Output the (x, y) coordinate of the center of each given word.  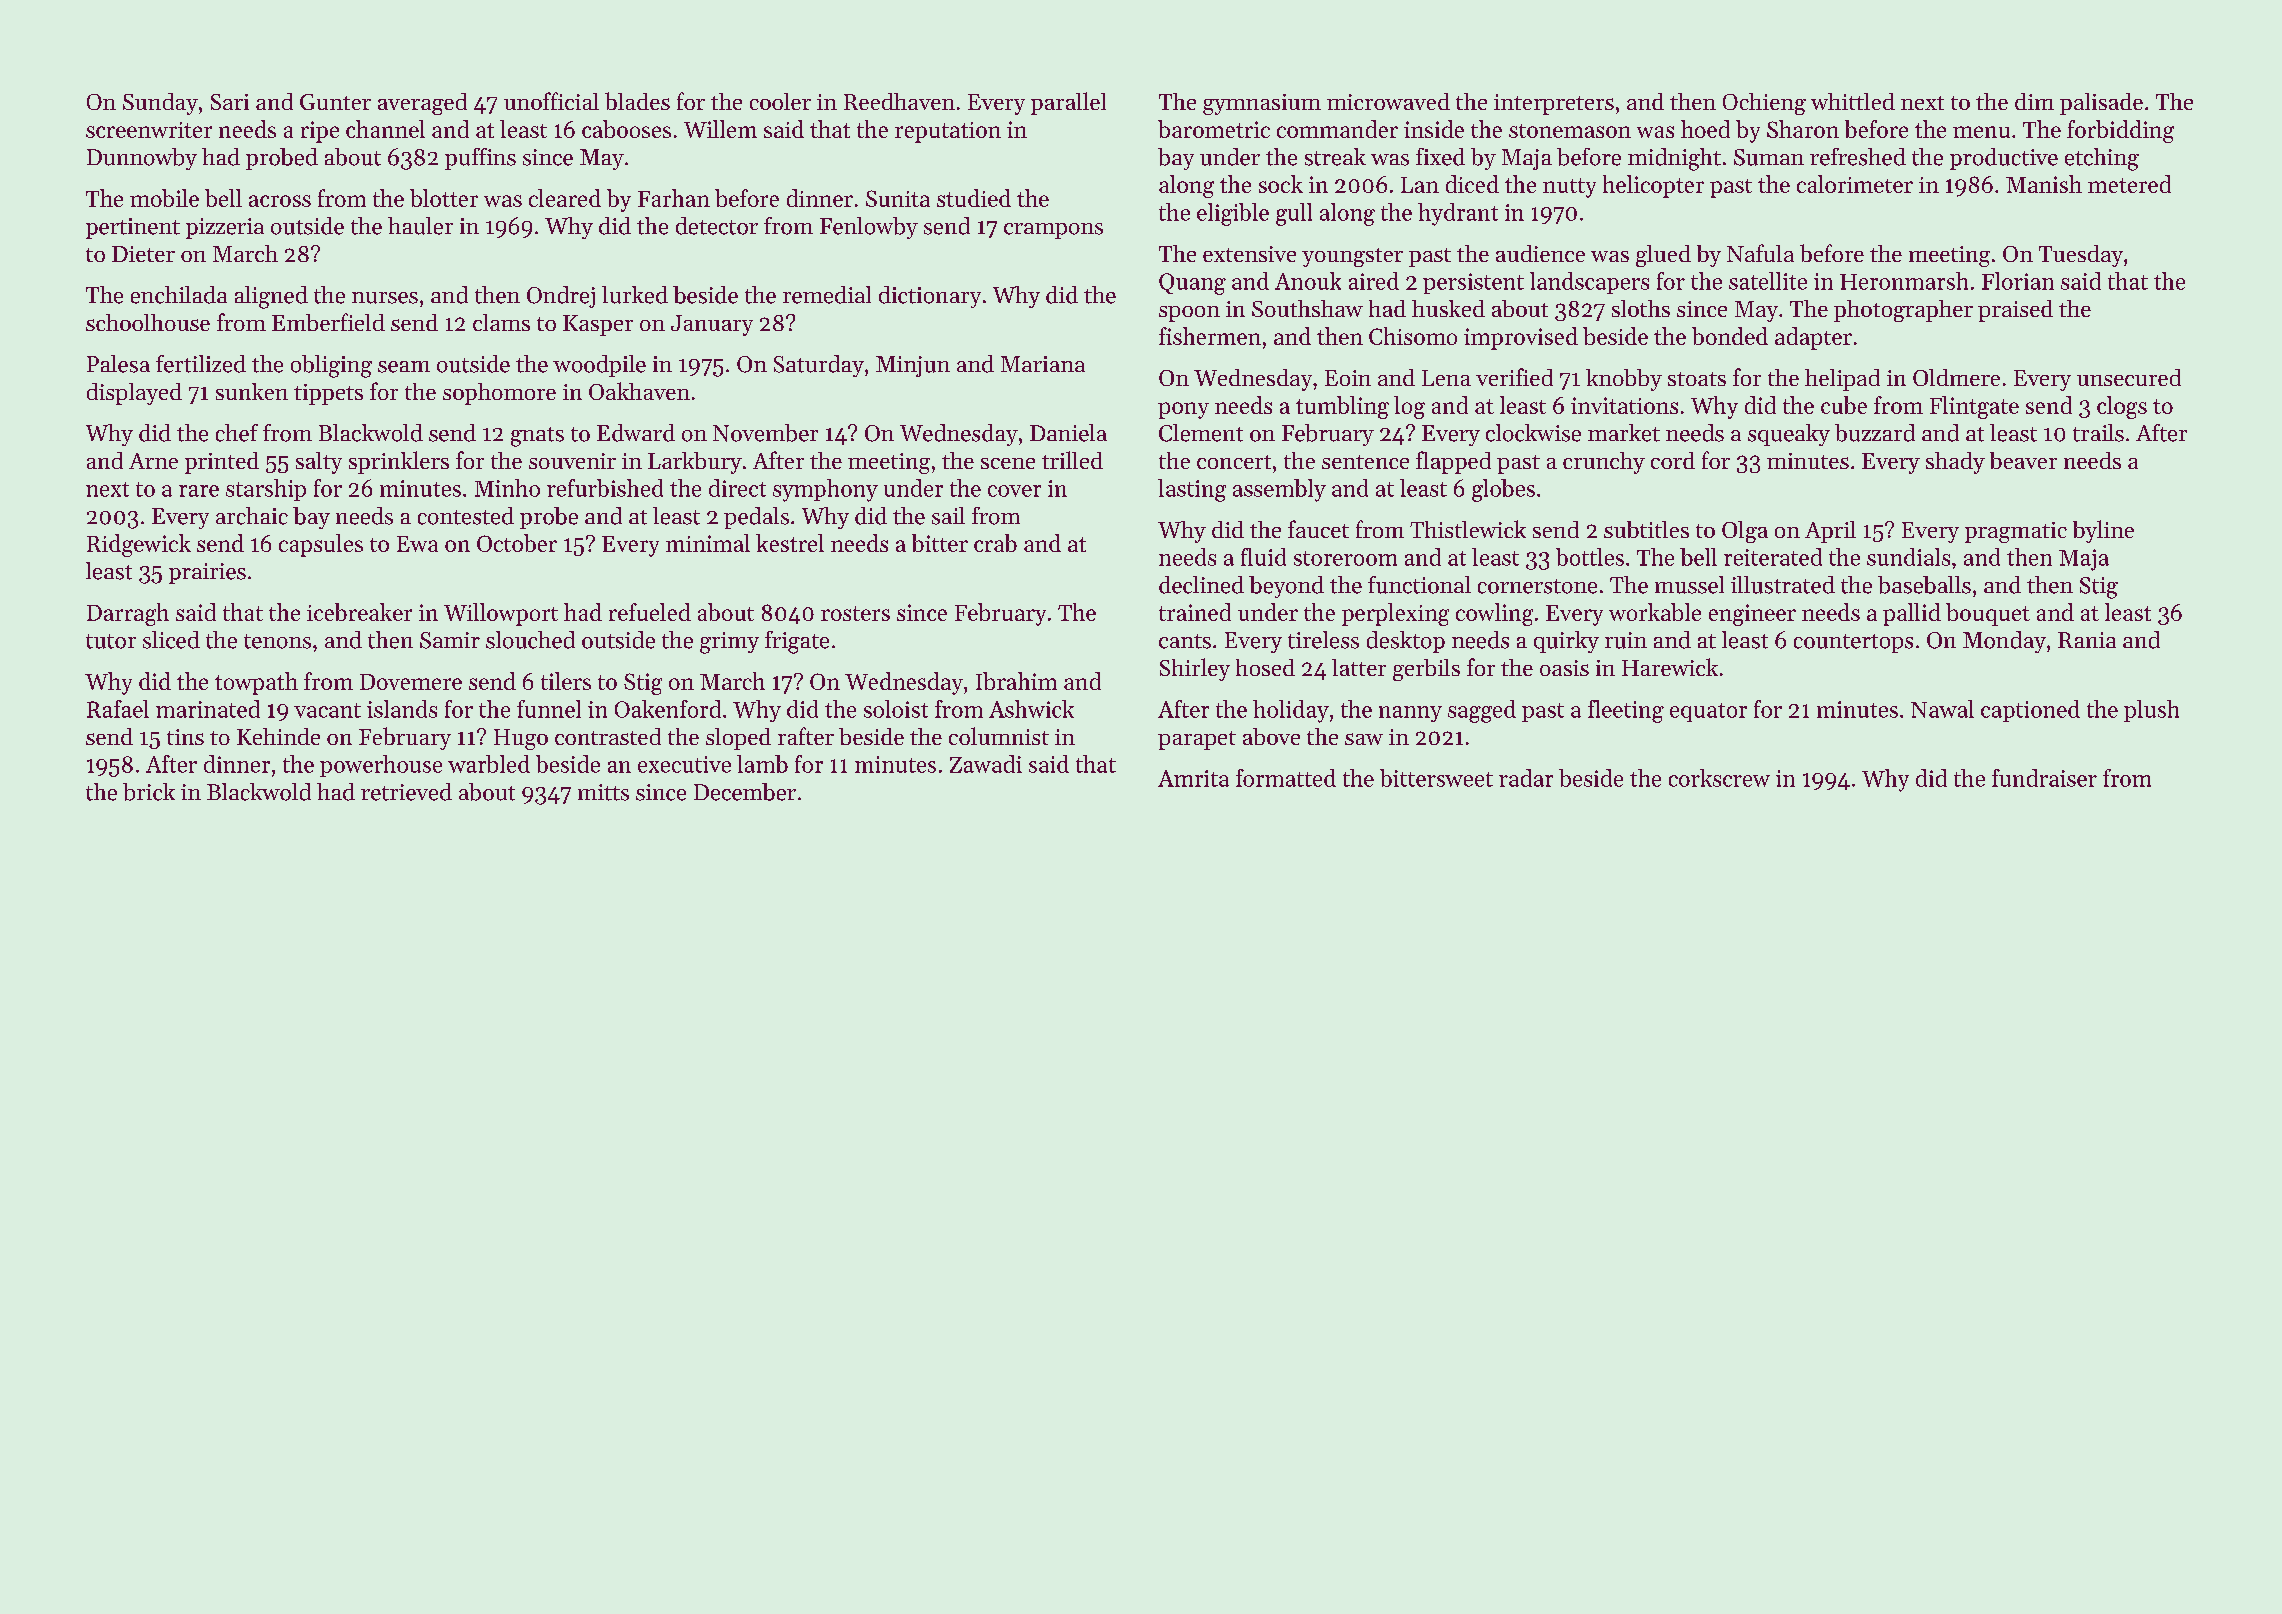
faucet (1318, 529)
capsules (321, 545)
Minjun (913, 366)
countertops (1853, 643)
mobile (164, 198)
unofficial (551, 101)
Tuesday (2081, 256)
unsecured (2129, 377)
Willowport (501, 614)
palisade (2101, 104)
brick (149, 792)
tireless (1323, 640)
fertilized (201, 364)
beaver (2023, 460)
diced (1472, 184)
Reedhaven (899, 101)
